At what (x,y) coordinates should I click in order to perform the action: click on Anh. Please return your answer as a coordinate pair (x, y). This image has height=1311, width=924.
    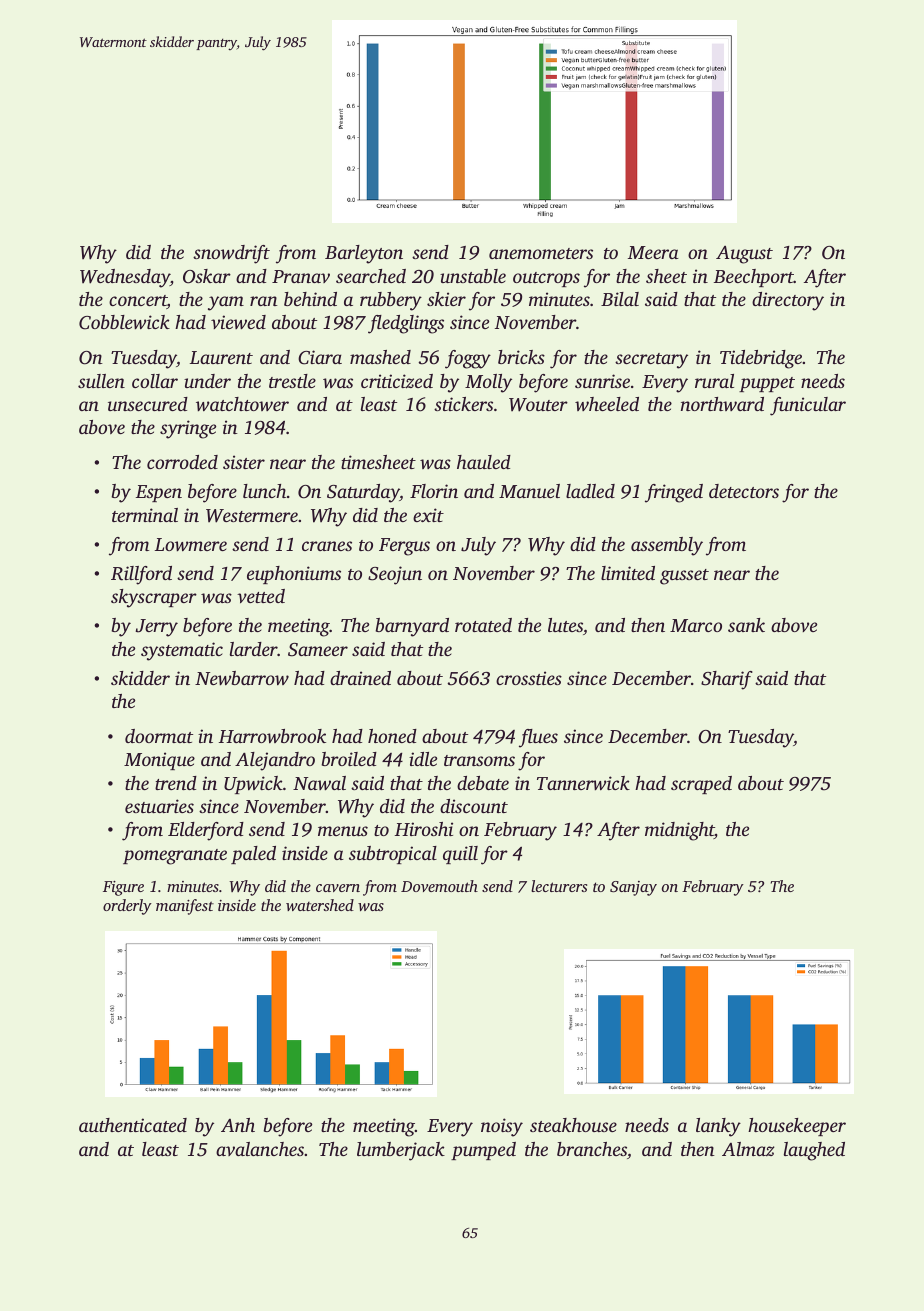
    Looking at the image, I should click on (238, 1125).
